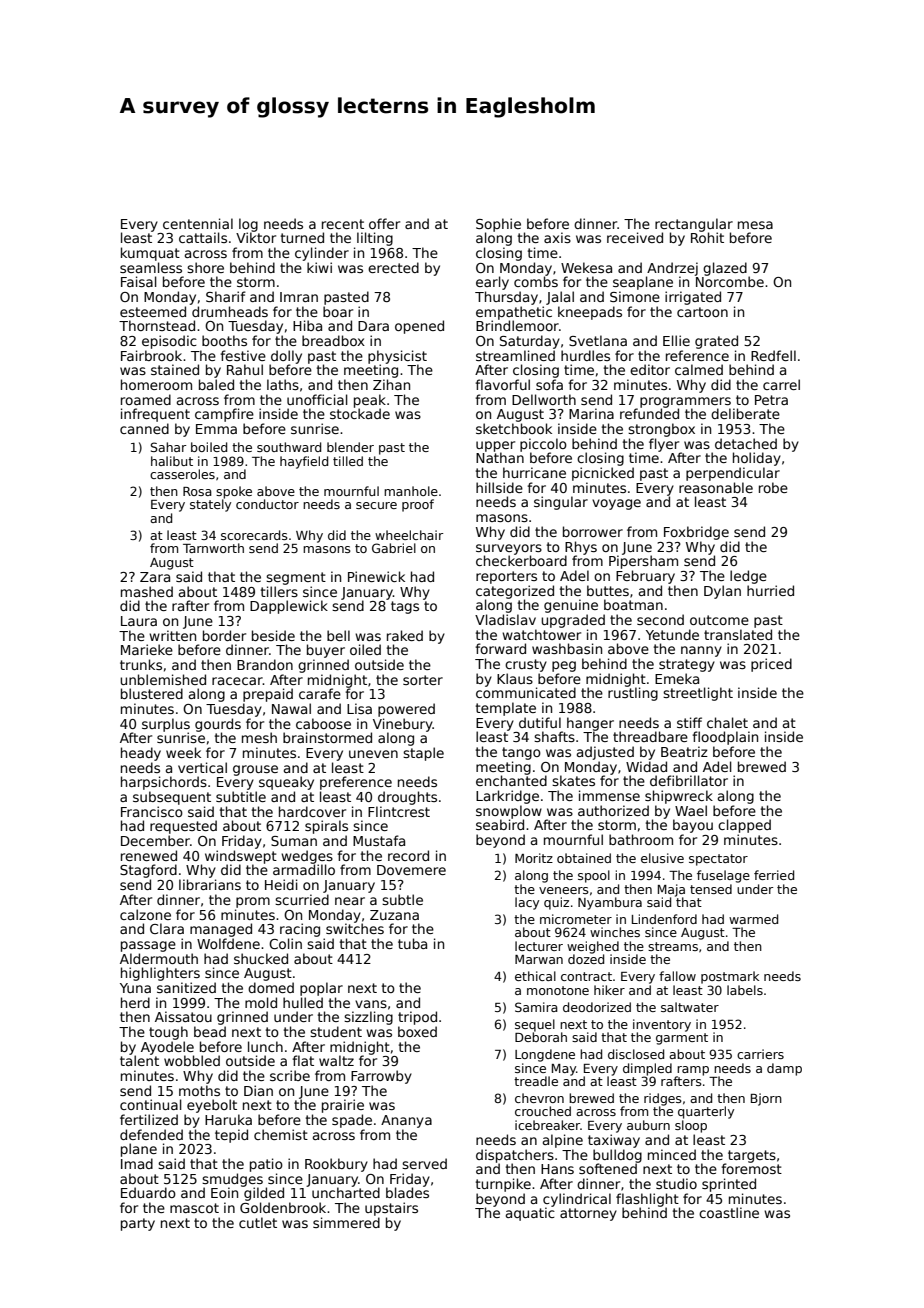 This screenshot has height=1308, width=924. What do you see at coordinates (530, 1214) in the screenshot?
I see `aquatic` at bounding box center [530, 1214].
